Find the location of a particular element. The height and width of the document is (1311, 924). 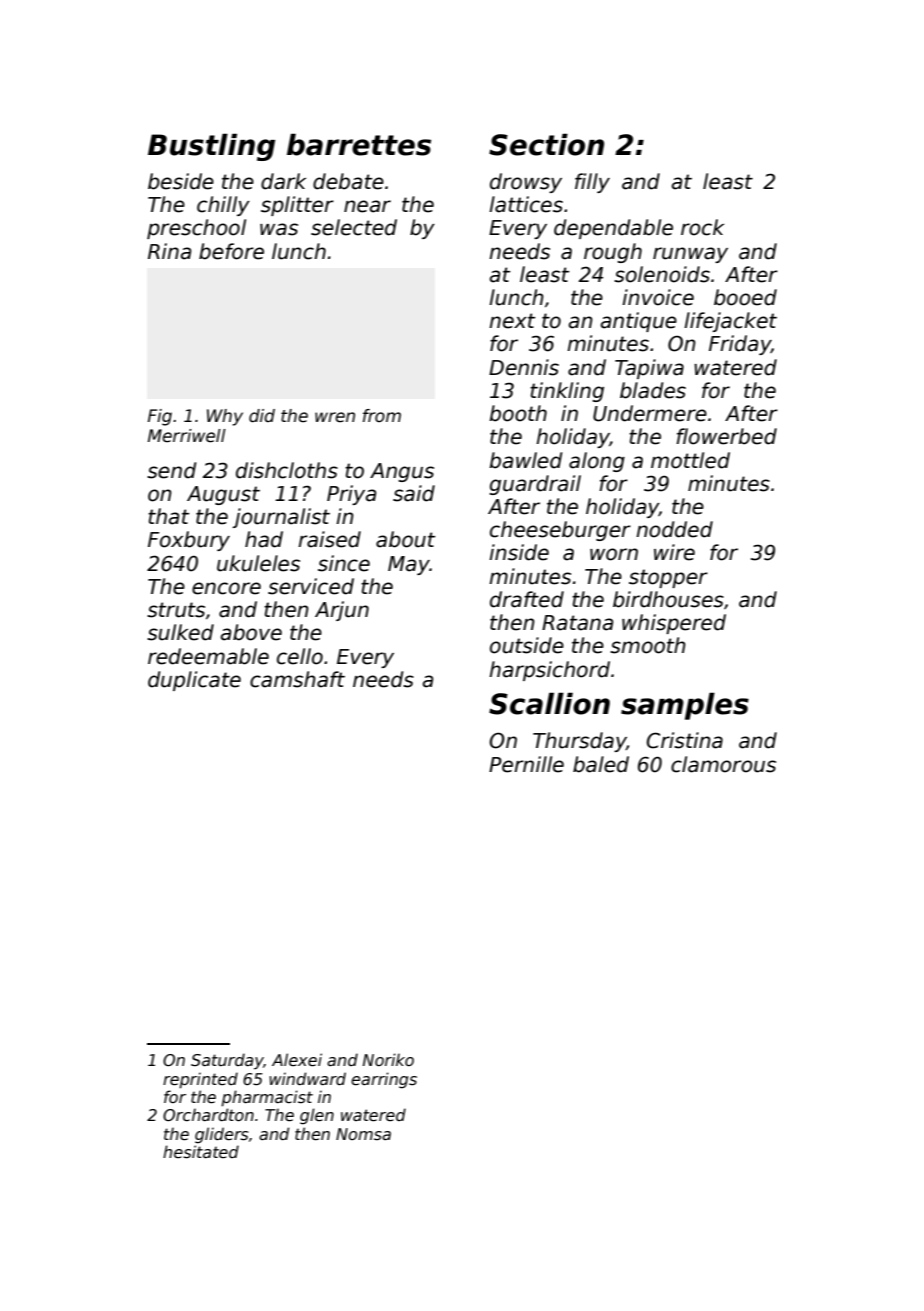

clamorous is located at coordinates (723, 764).
